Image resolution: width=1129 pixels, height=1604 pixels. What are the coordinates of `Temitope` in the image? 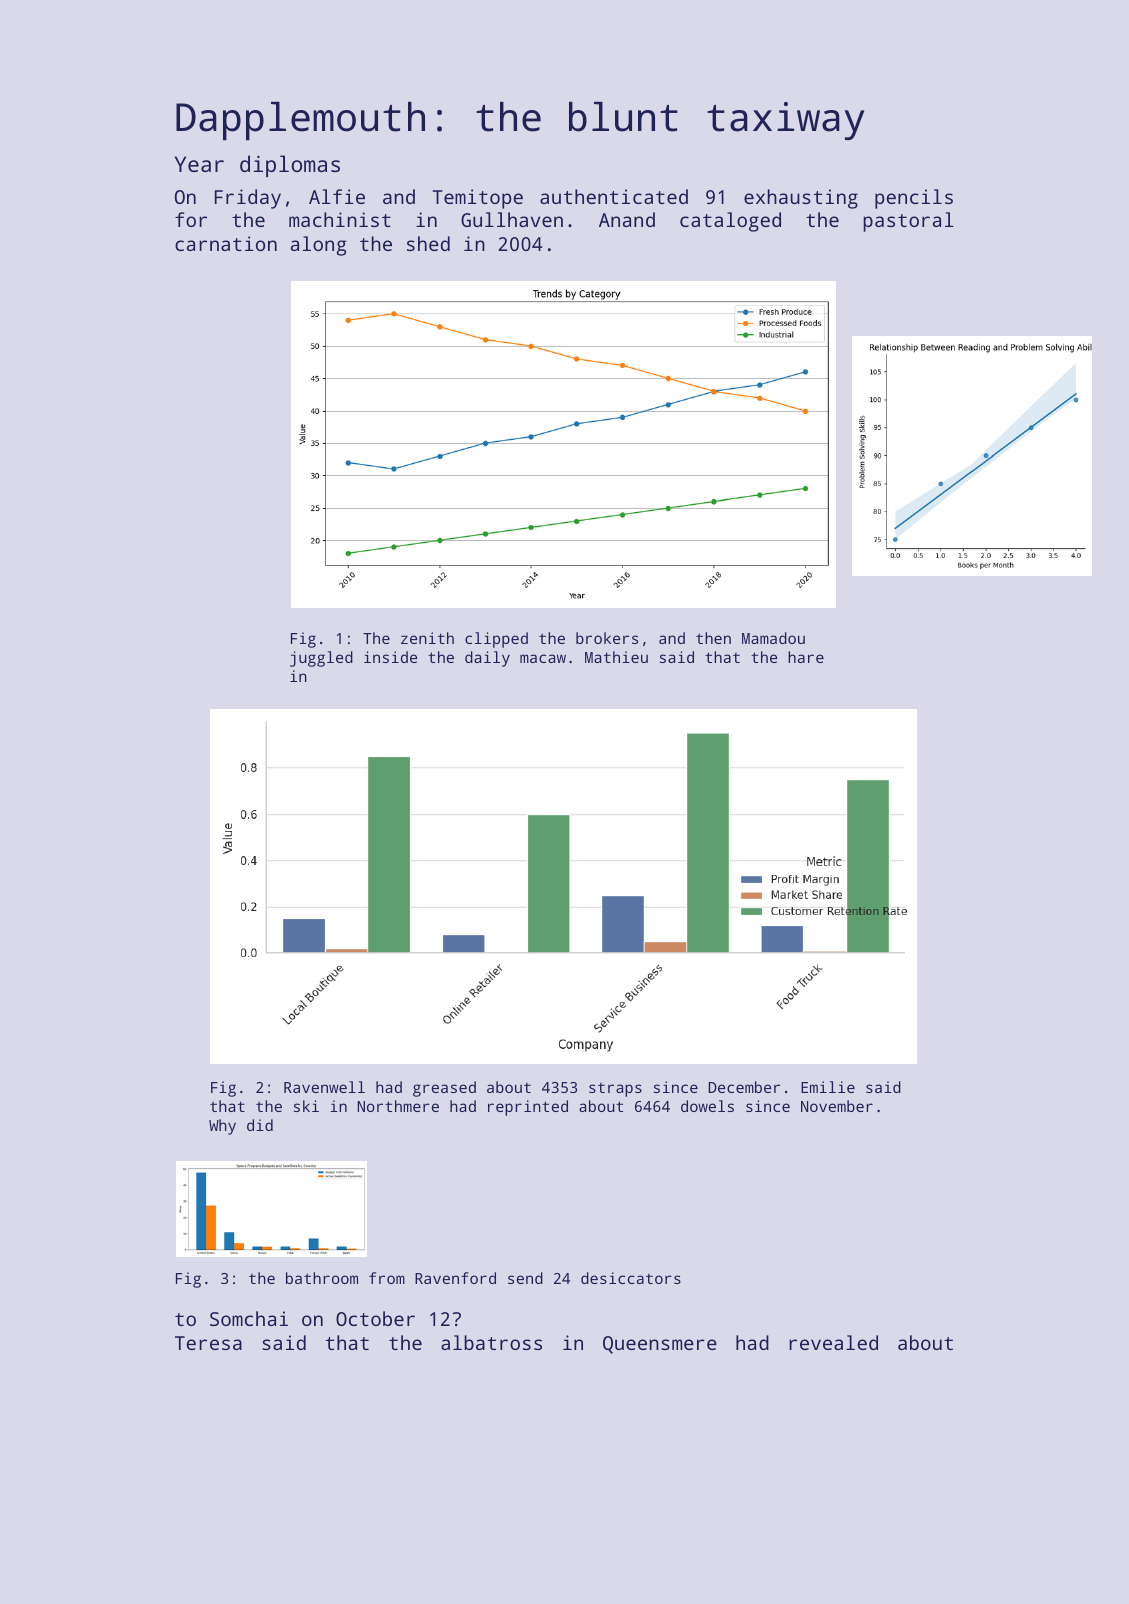 It's located at (478, 199).
